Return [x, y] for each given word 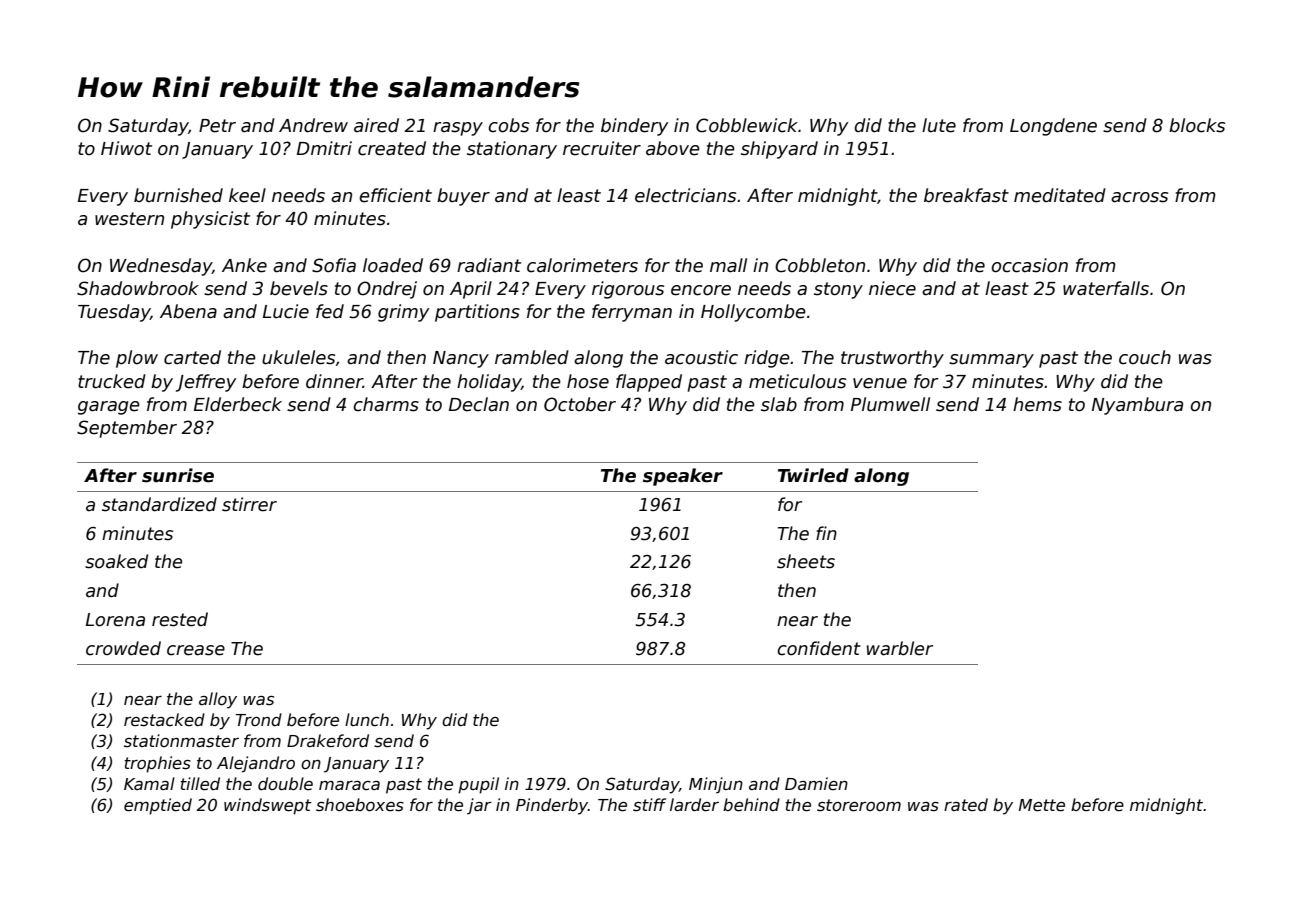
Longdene [1053, 127]
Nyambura [1137, 406]
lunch [367, 719]
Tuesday [114, 313]
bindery [634, 127]
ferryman [632, 313]
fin [826, 533]
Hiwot [126, 148]
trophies [158, 764]
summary [991, 361]
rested [180, 619]
